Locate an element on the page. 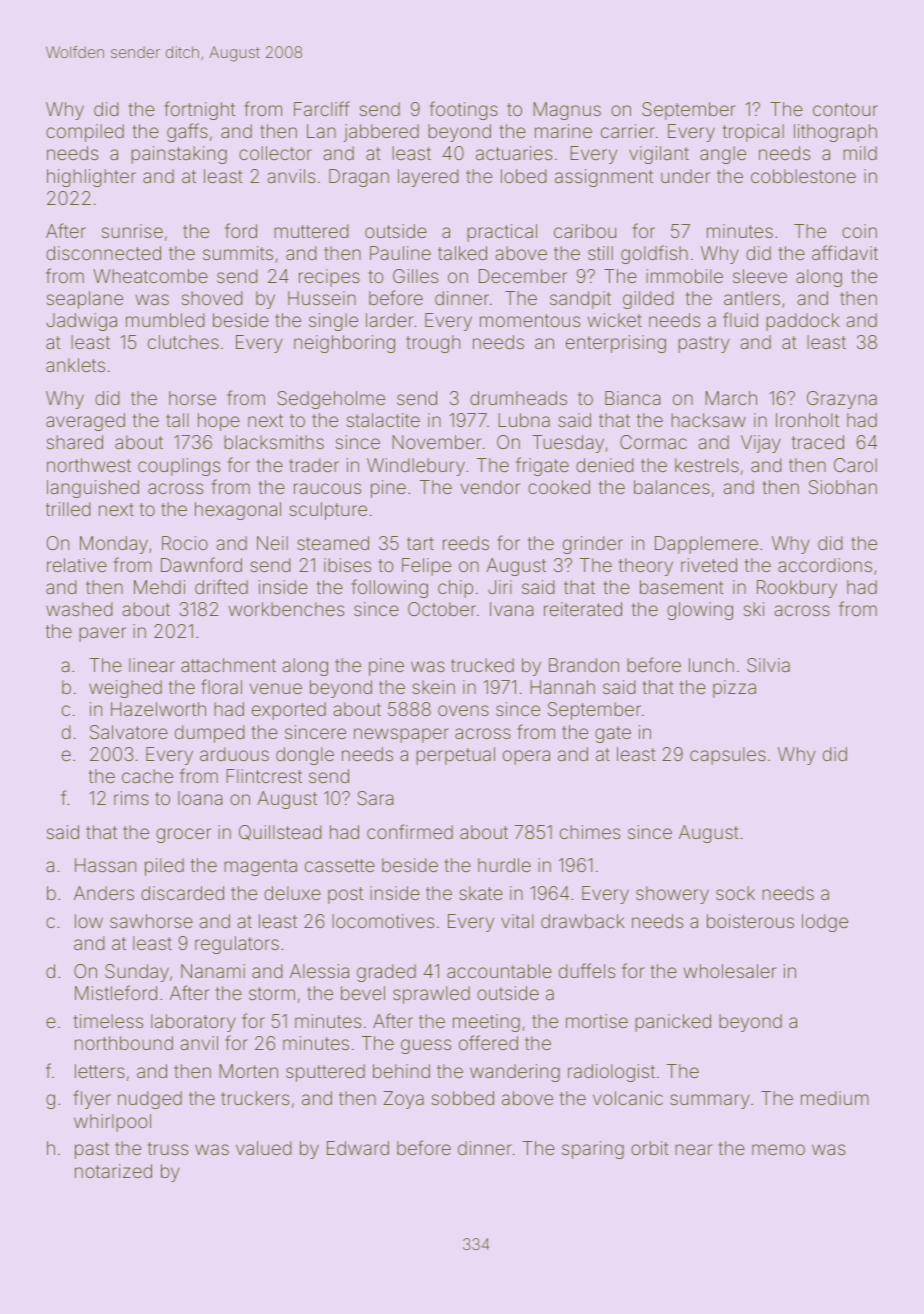 This image has width=924, height=1314. sparing is located at coordinates (593, 1150).
